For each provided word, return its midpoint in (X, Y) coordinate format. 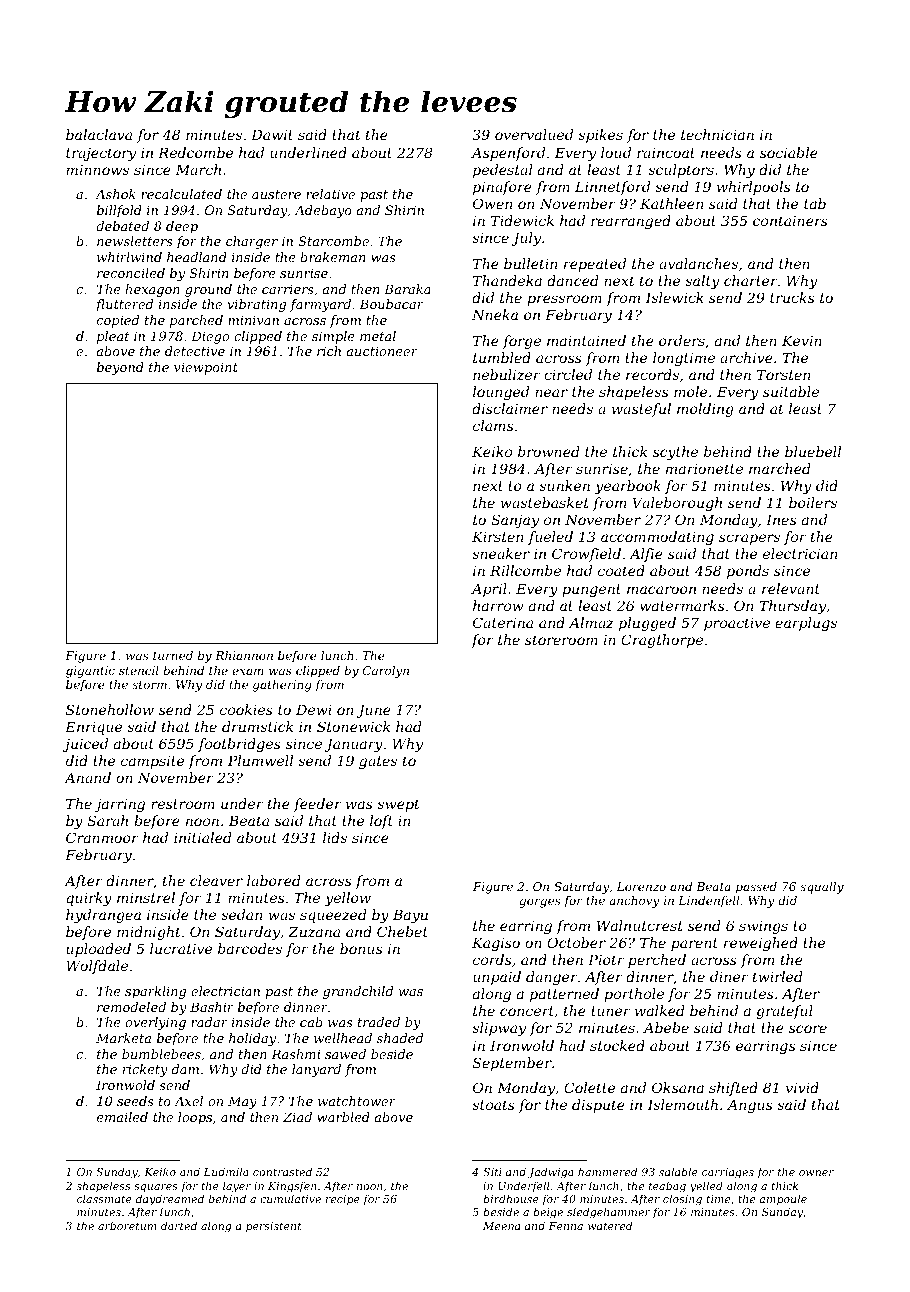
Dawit (272, 134)
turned (173, 655)
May (242, 1102)
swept (398, 805)
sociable (789, 152)
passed (756, 888)
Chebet (402, 931)
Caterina (503, 622)
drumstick (257, 726)
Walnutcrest (640, 925)
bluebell (813, 451)
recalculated (181, 194)
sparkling (155, 992)
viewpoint (206, 368)
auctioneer (382, 351)
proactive (737, 624)
